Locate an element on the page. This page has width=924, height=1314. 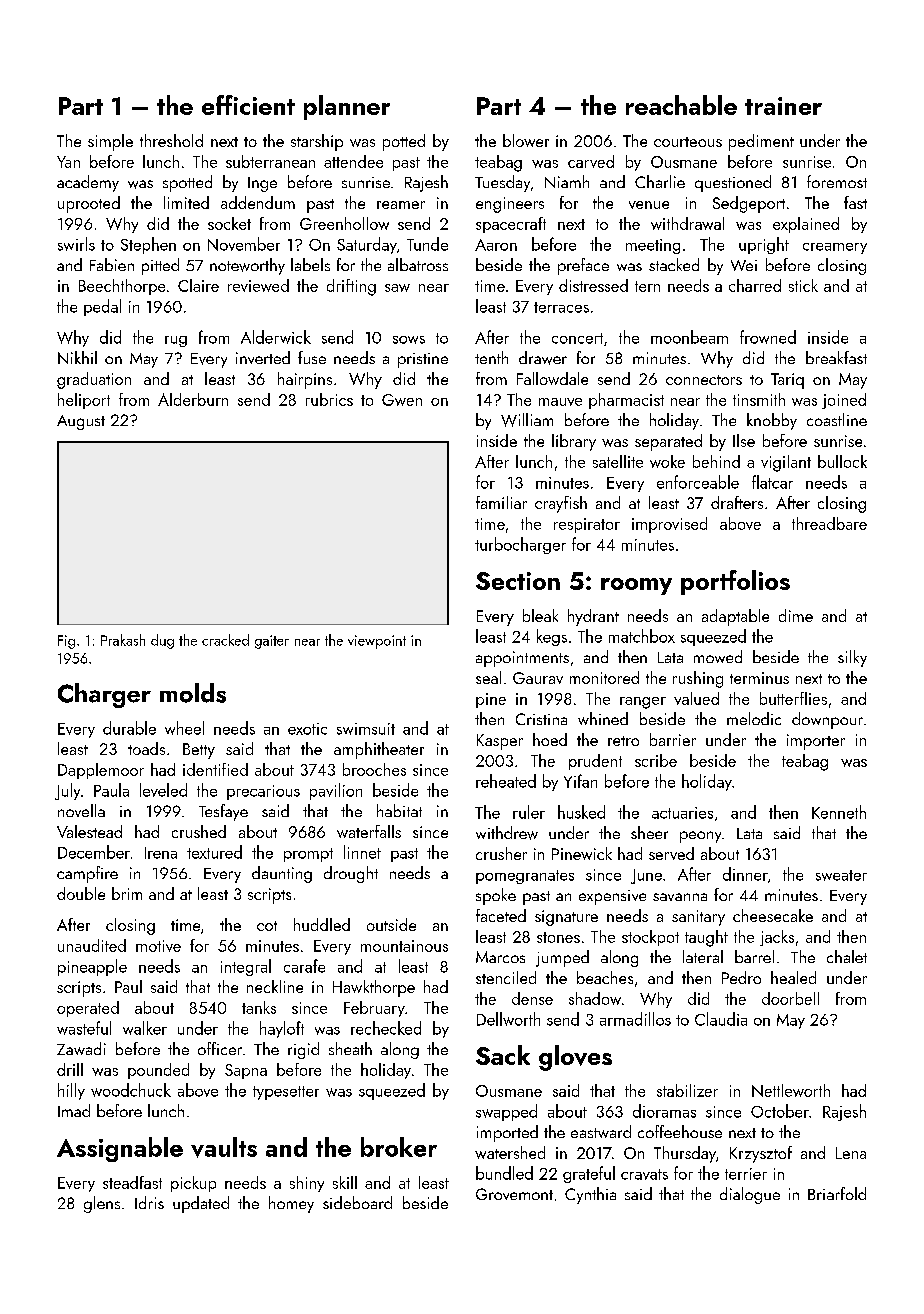
Gwen is located at coordinates (402, 400).
